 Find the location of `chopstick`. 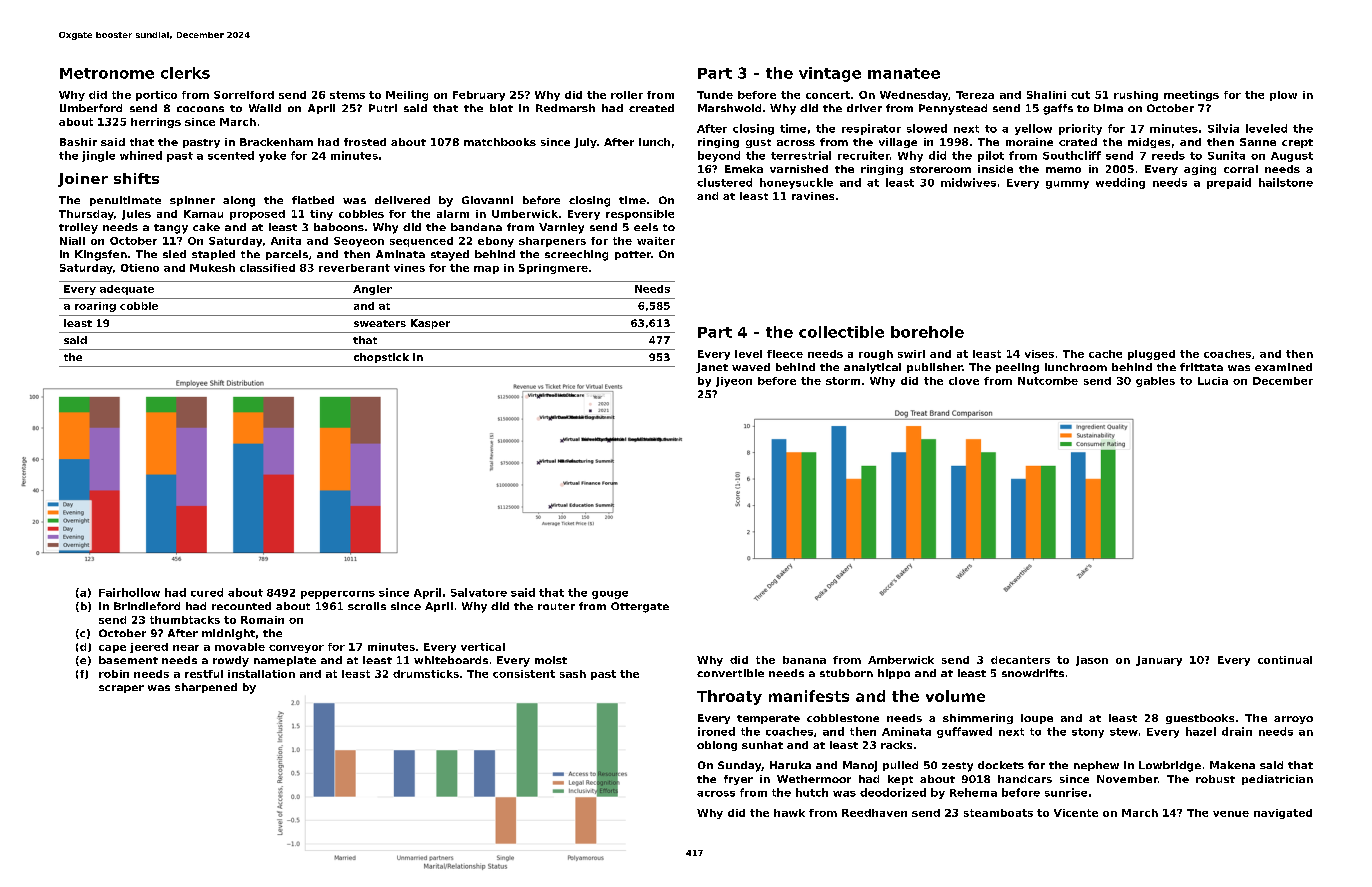

chopstick is located at coordinates (381, 358).
